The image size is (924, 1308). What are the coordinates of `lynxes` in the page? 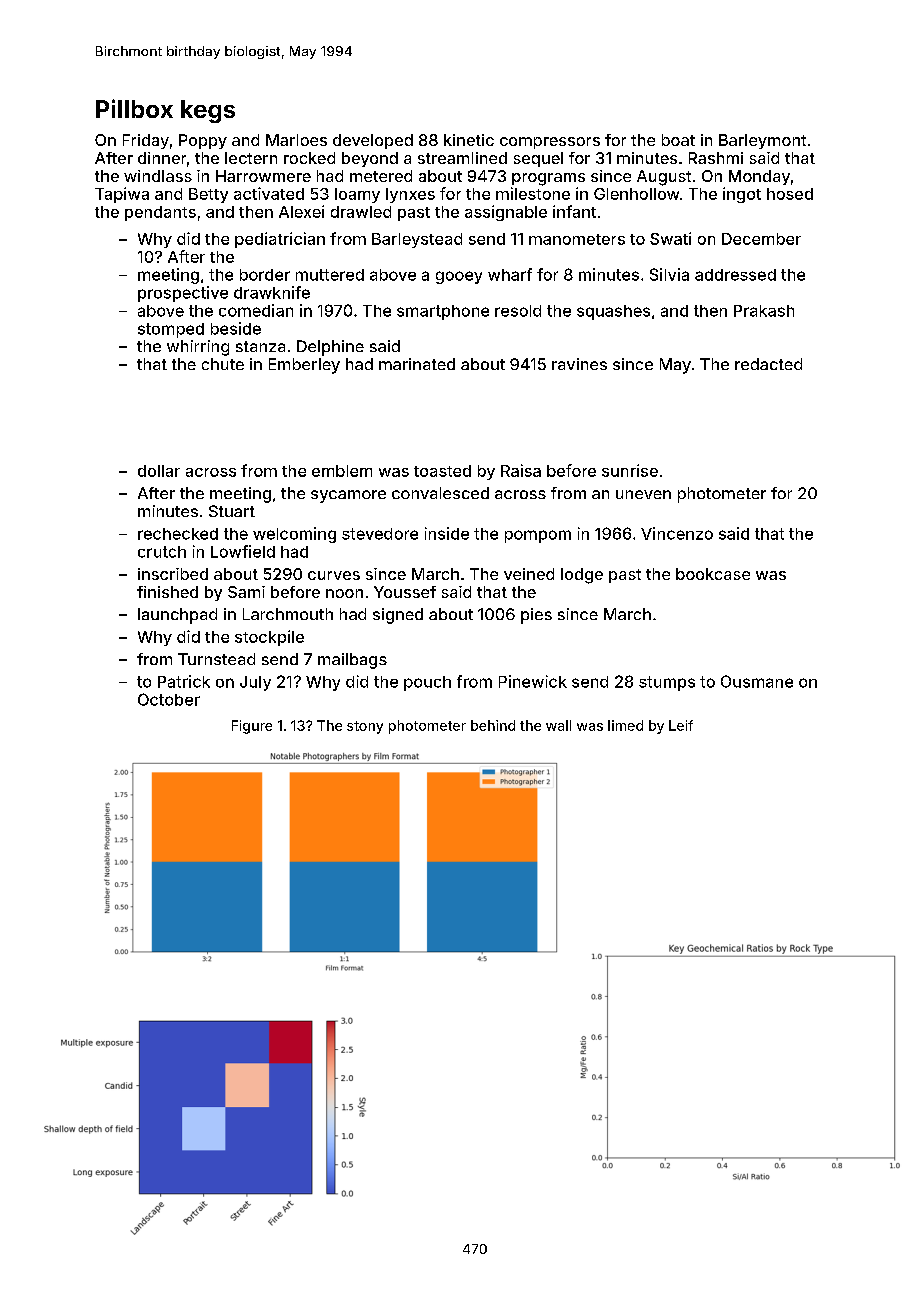 It's located at (410, 195).
